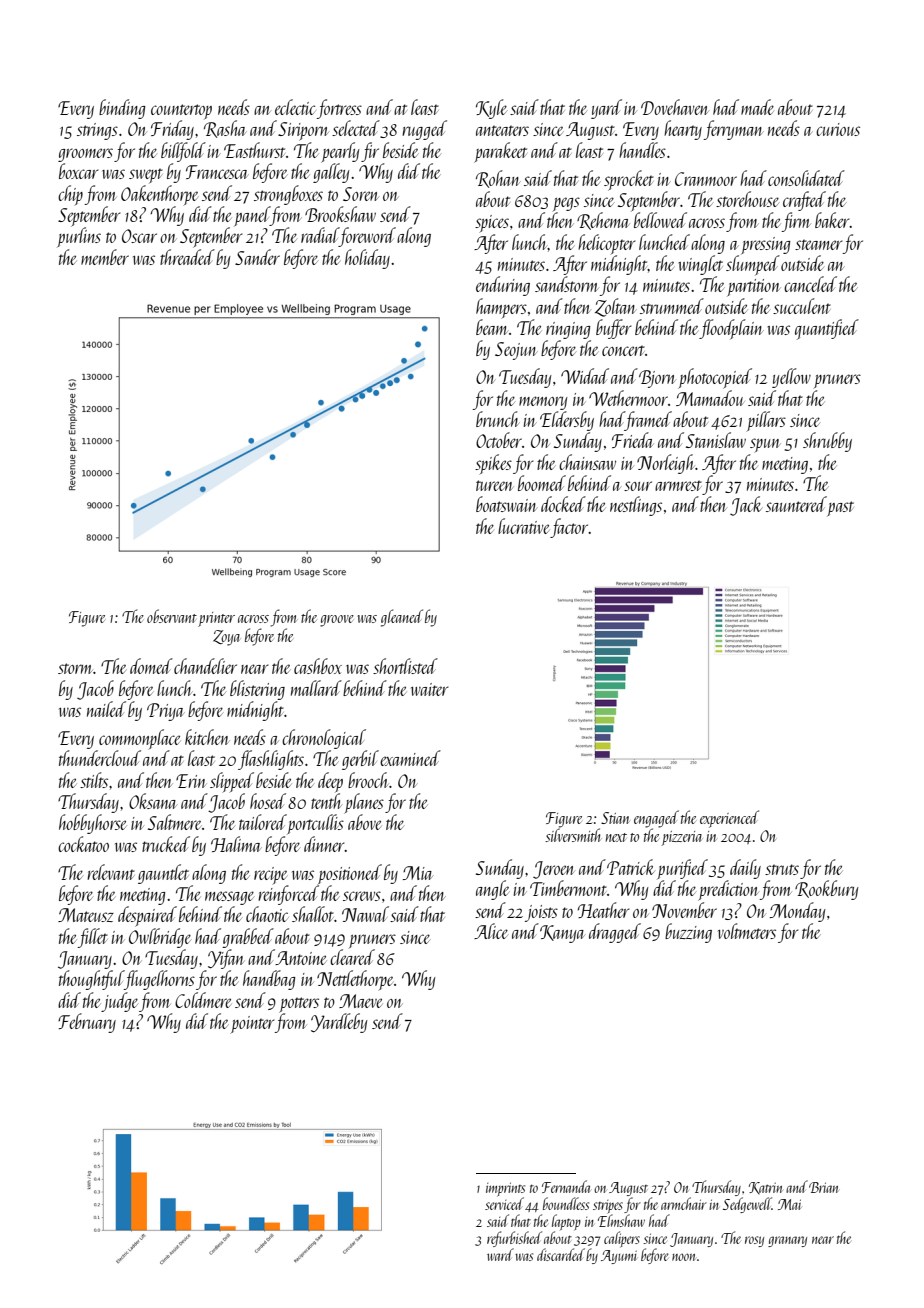  What do you see at coordinates (804, 201) in the screenshot?
I see `crafted` at bounding box center [804, 201].
